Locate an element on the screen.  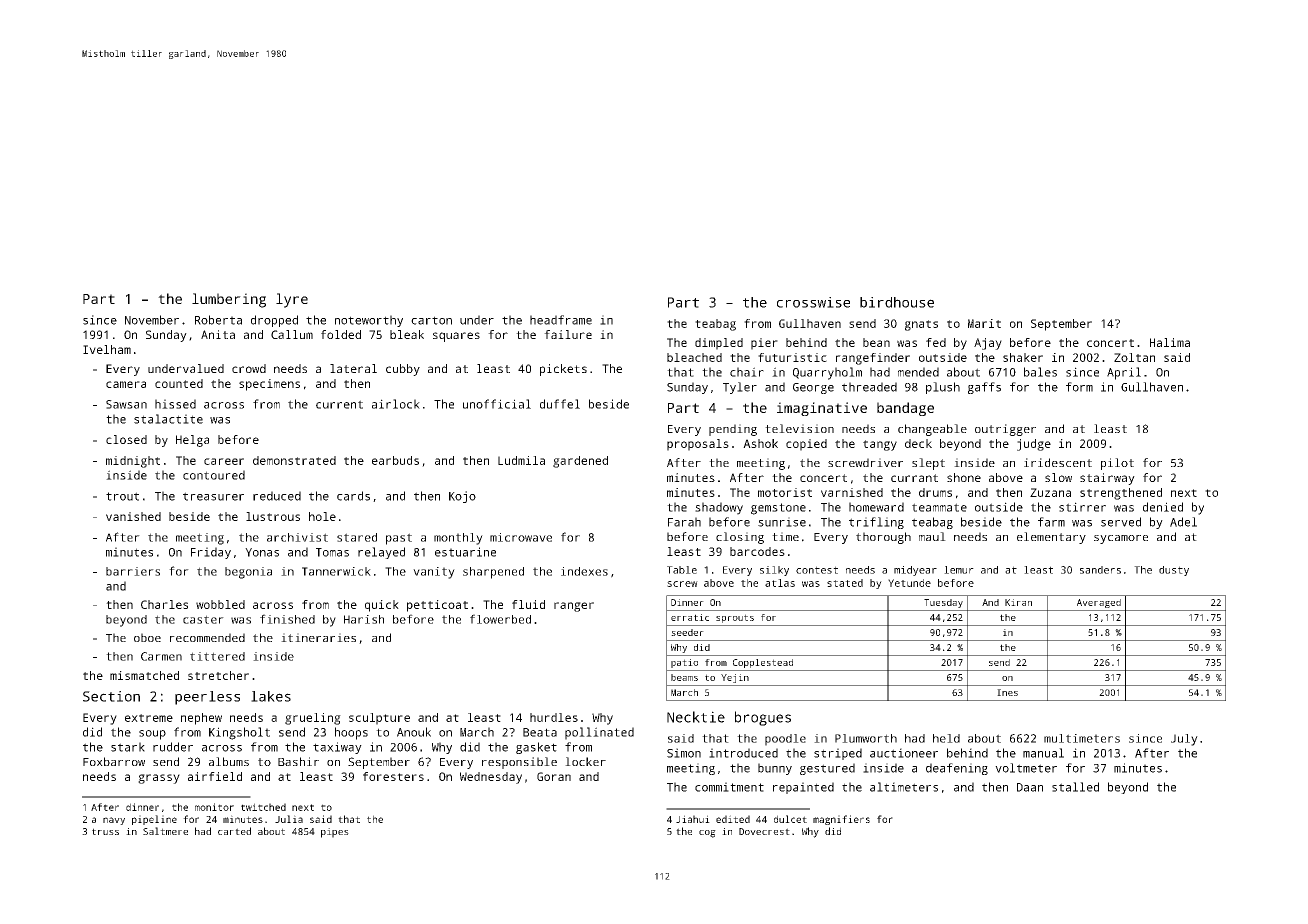
lakes is located at coordinates (271, 696).
